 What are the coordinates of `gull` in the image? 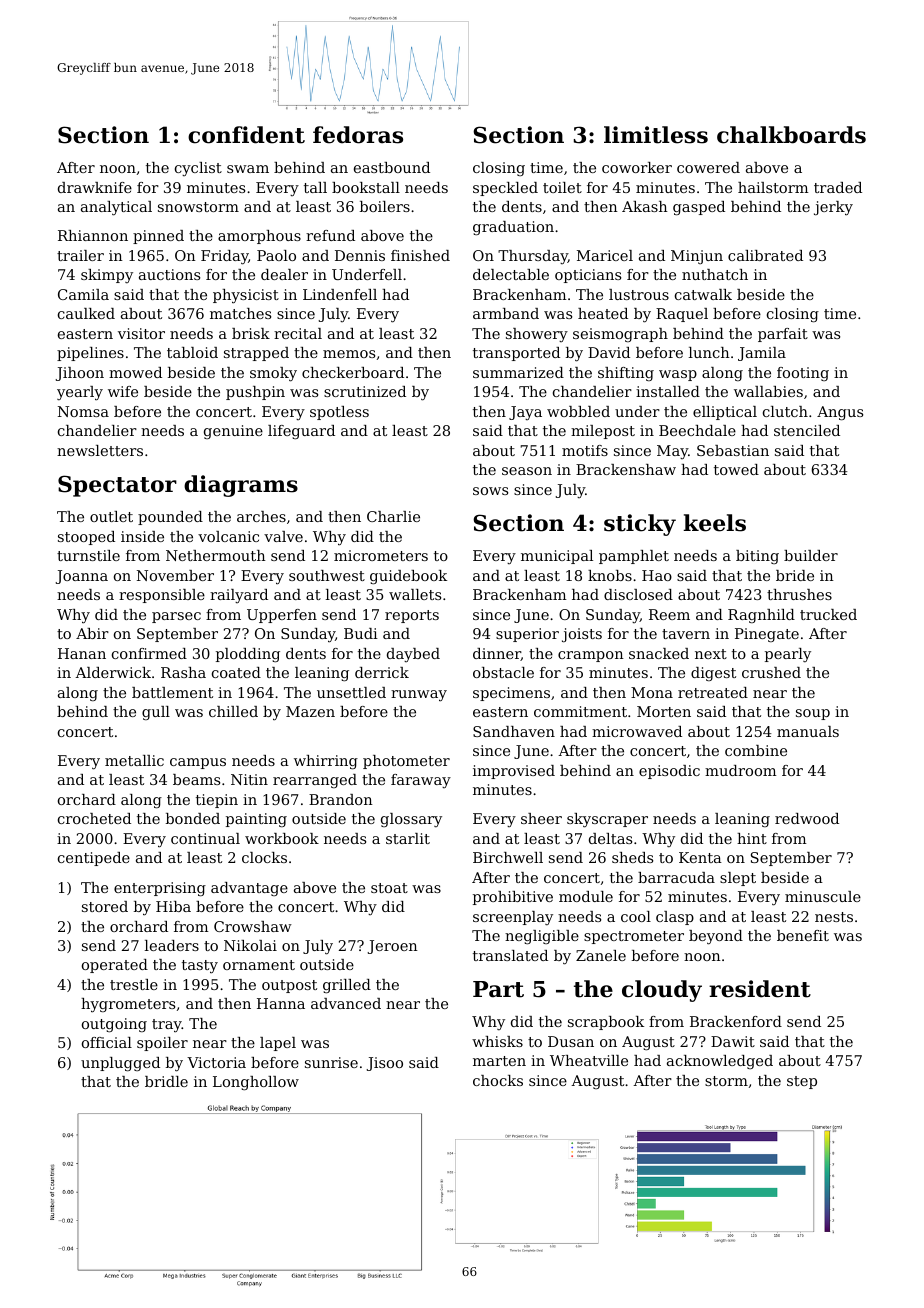 It's located at (156, 713).
